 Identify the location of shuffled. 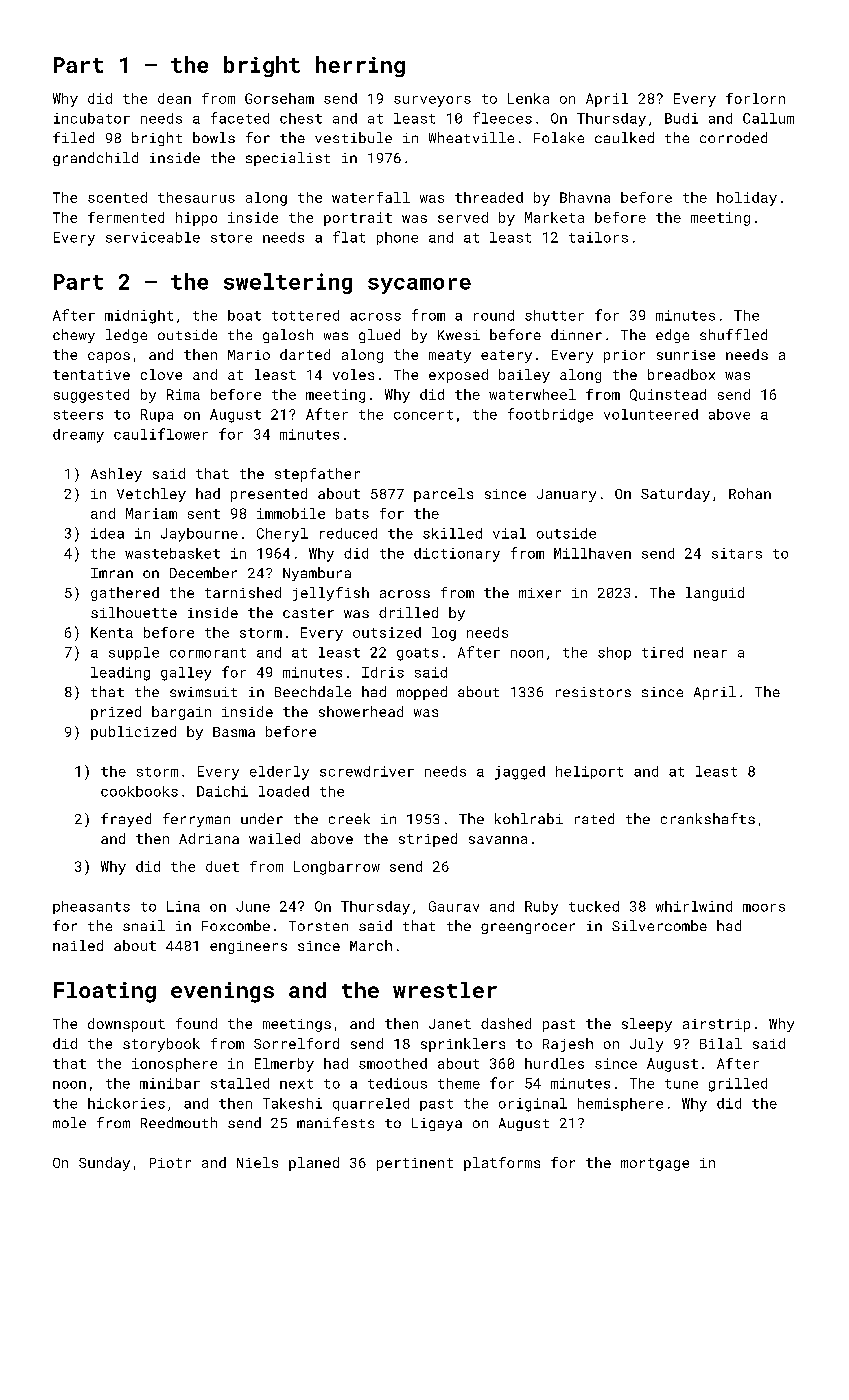
(733, 334).
